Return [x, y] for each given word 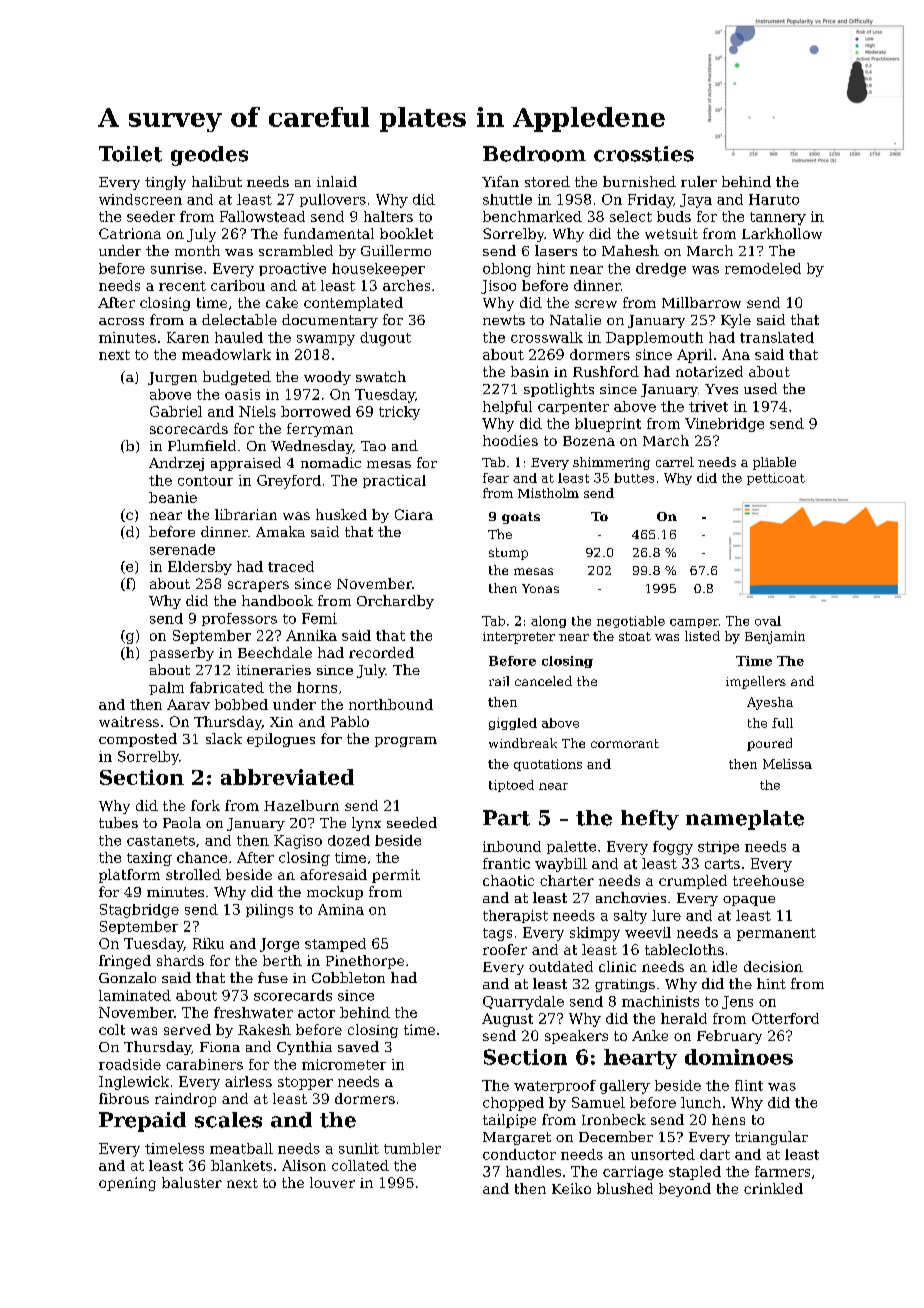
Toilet [130, 154]
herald [684, 1018]
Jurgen [172, 378]
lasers [556, 250]
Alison [304, 1165]
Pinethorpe [365, 962]
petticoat [776, 479]
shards [180, 960]
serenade [182, 549]
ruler [699, 181]
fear [496, 478]
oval [768, 621]
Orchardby [395, 602]
